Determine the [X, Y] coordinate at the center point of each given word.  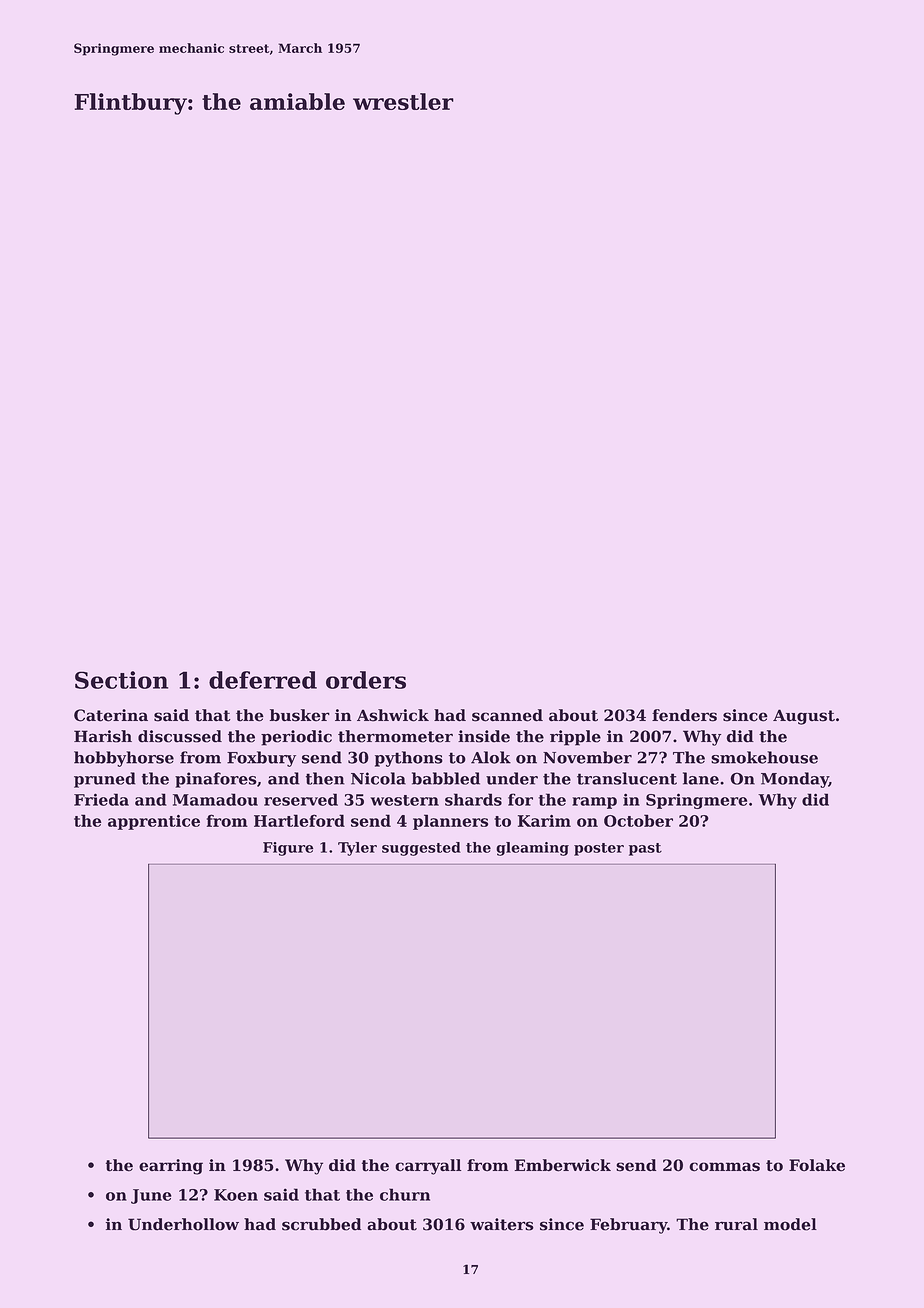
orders [366, 680]
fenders [684, 715]
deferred [263, 680]
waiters [502, 1224]
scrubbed [321, 1224]
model [790, 1224]
